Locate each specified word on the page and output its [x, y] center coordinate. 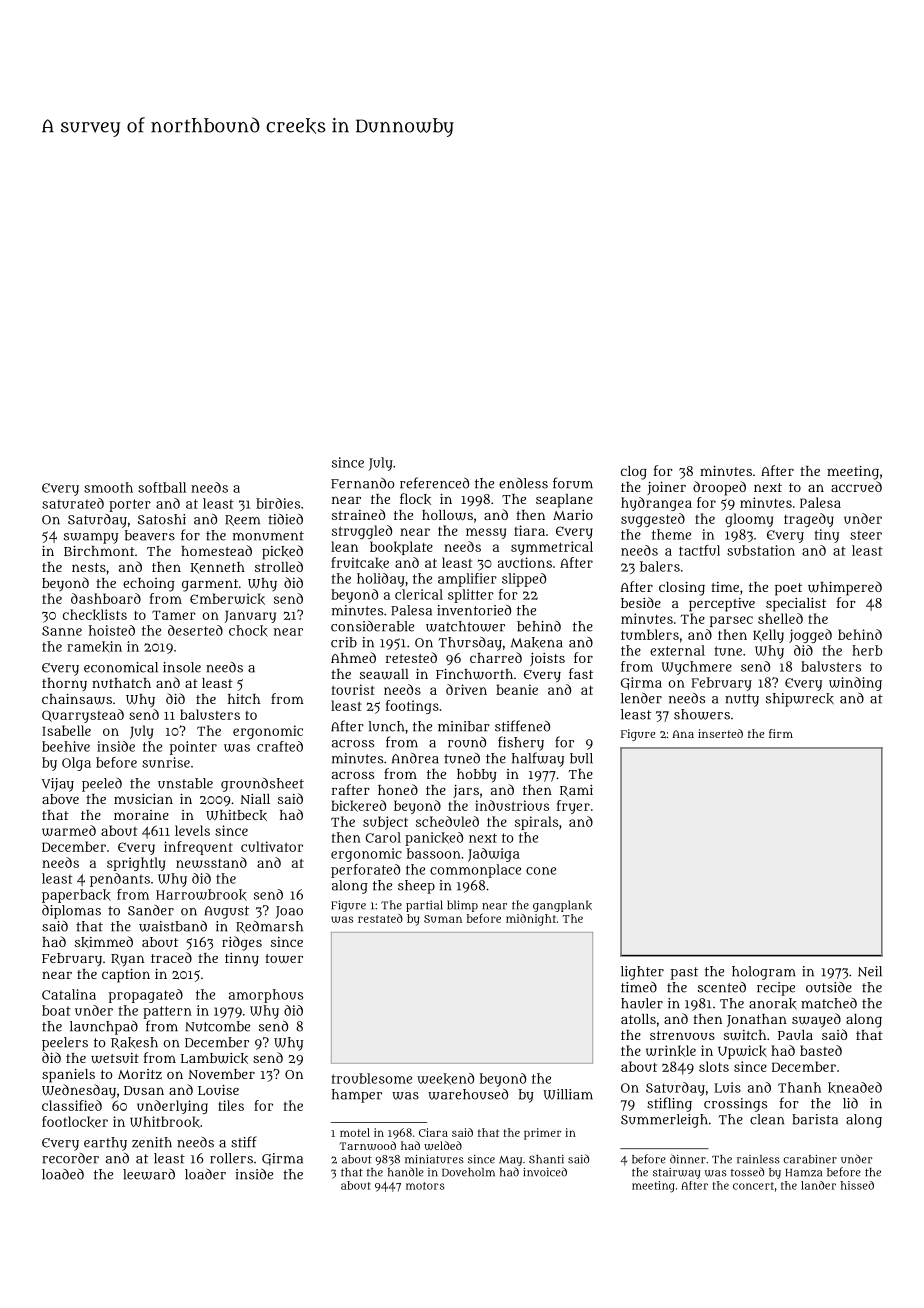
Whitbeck [236, 815]
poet [788, 589]
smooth [108, 487]
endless [523, 483]
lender [641, 698]
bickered [358, 806]
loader [205, 1174]
